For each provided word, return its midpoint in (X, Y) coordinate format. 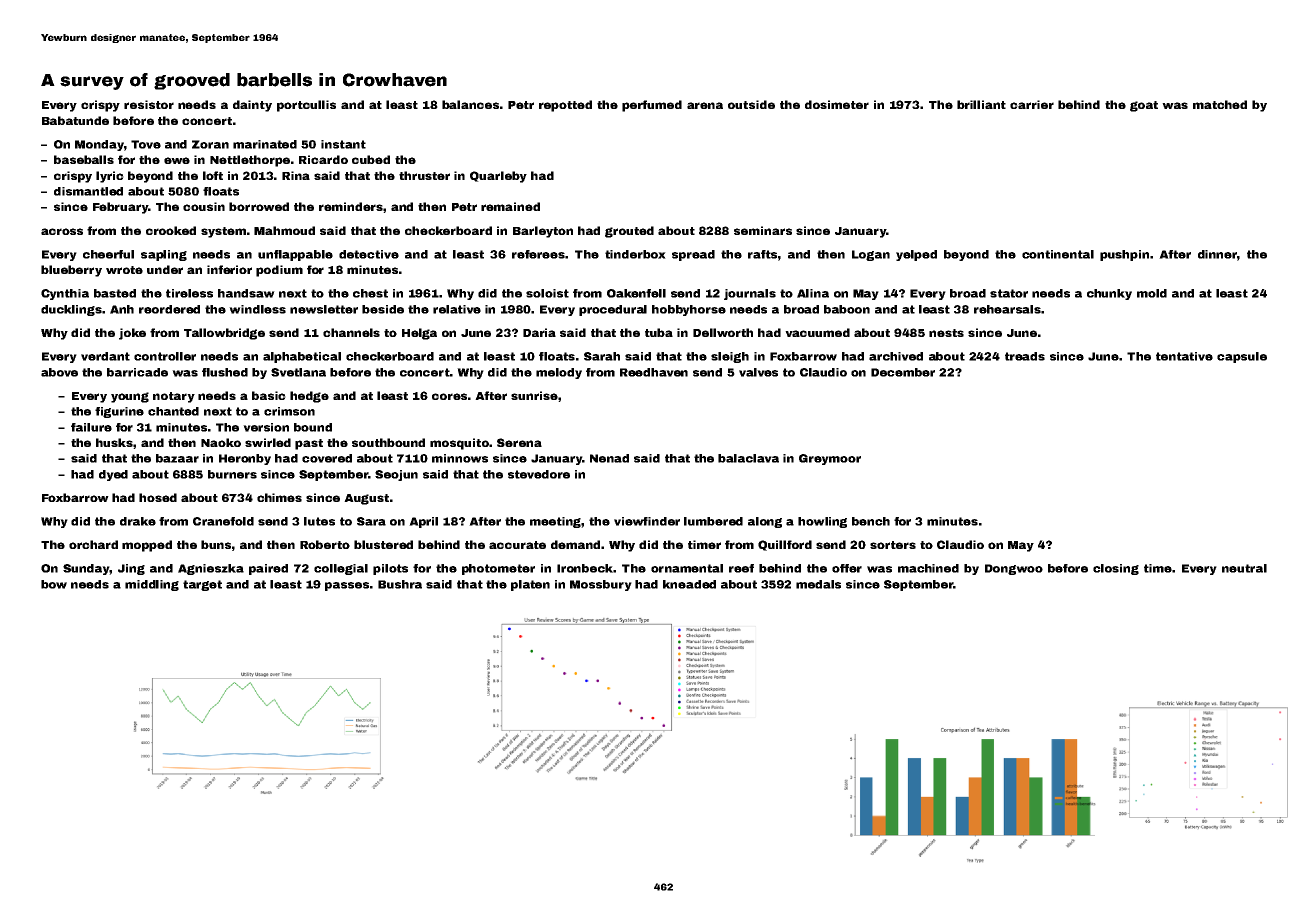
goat (1144, 106)
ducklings (71, 310)
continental (1058, 254)
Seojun (396, 475)
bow (54, 584)
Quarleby (498, 177)
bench (871, 521)
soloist (547, 293)
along (765, 522)
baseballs (84, 159)
